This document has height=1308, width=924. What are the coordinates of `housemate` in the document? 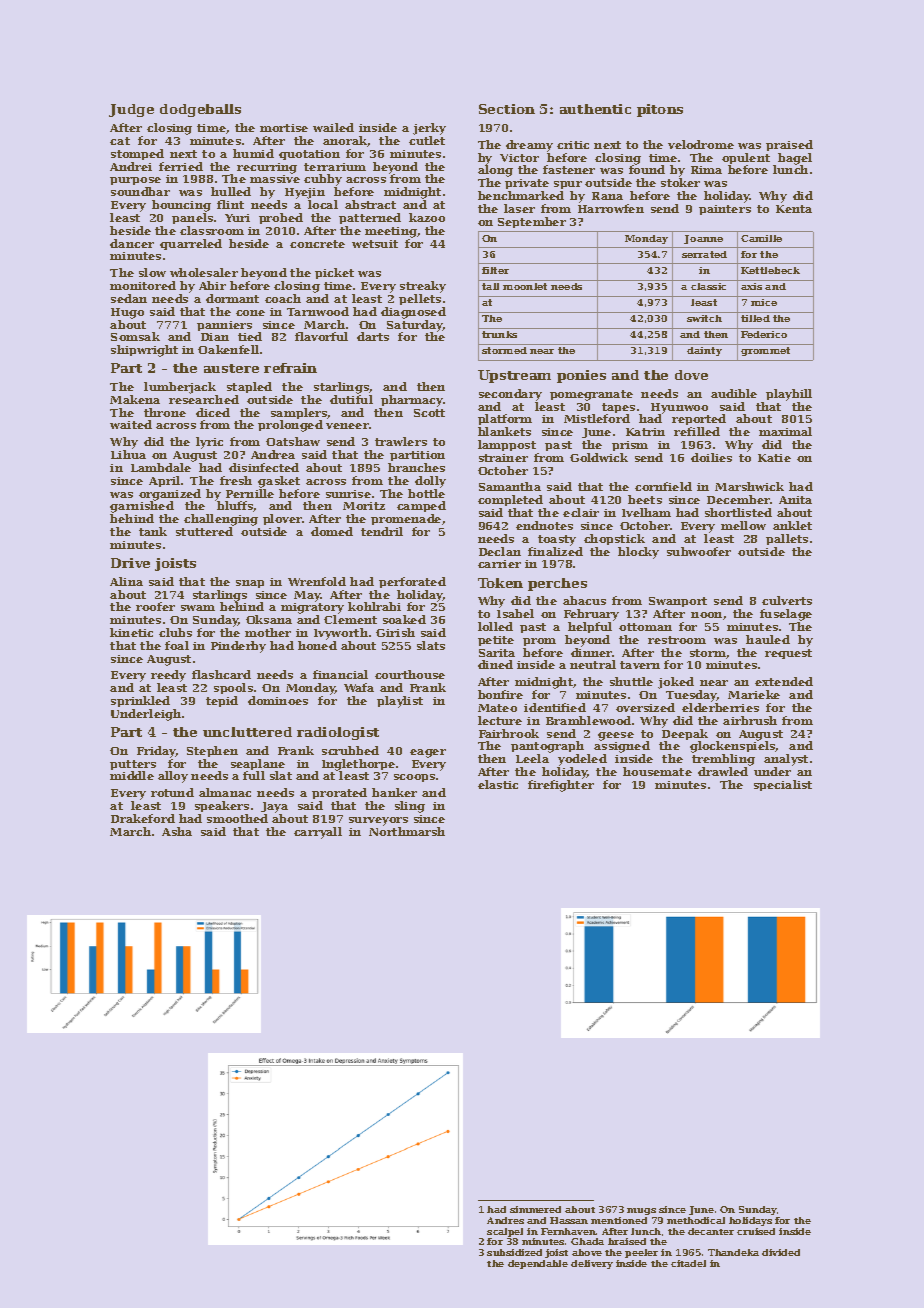 It's located at (657, 771).
